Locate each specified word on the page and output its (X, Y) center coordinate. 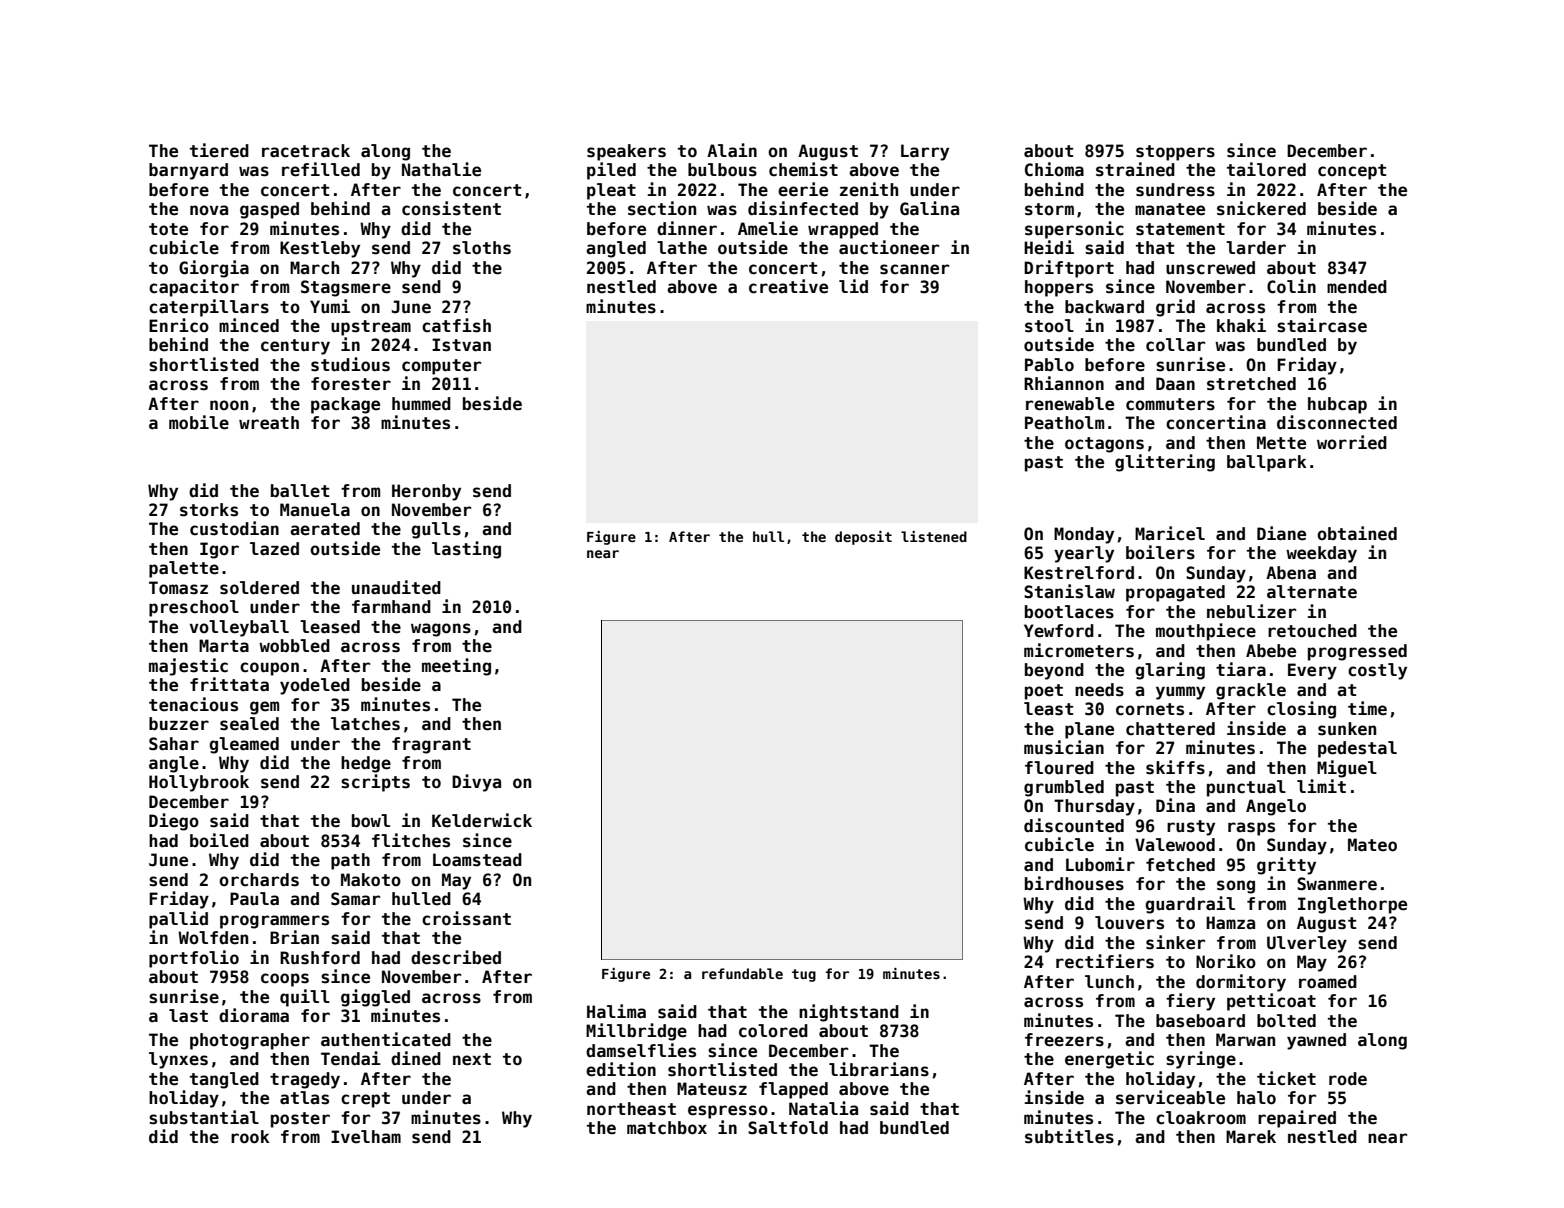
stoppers (1175, 153)
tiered (219, 150)
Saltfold (788, 1128)
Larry (925, 152)
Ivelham (366, 1137)
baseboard (1200, 1021)
